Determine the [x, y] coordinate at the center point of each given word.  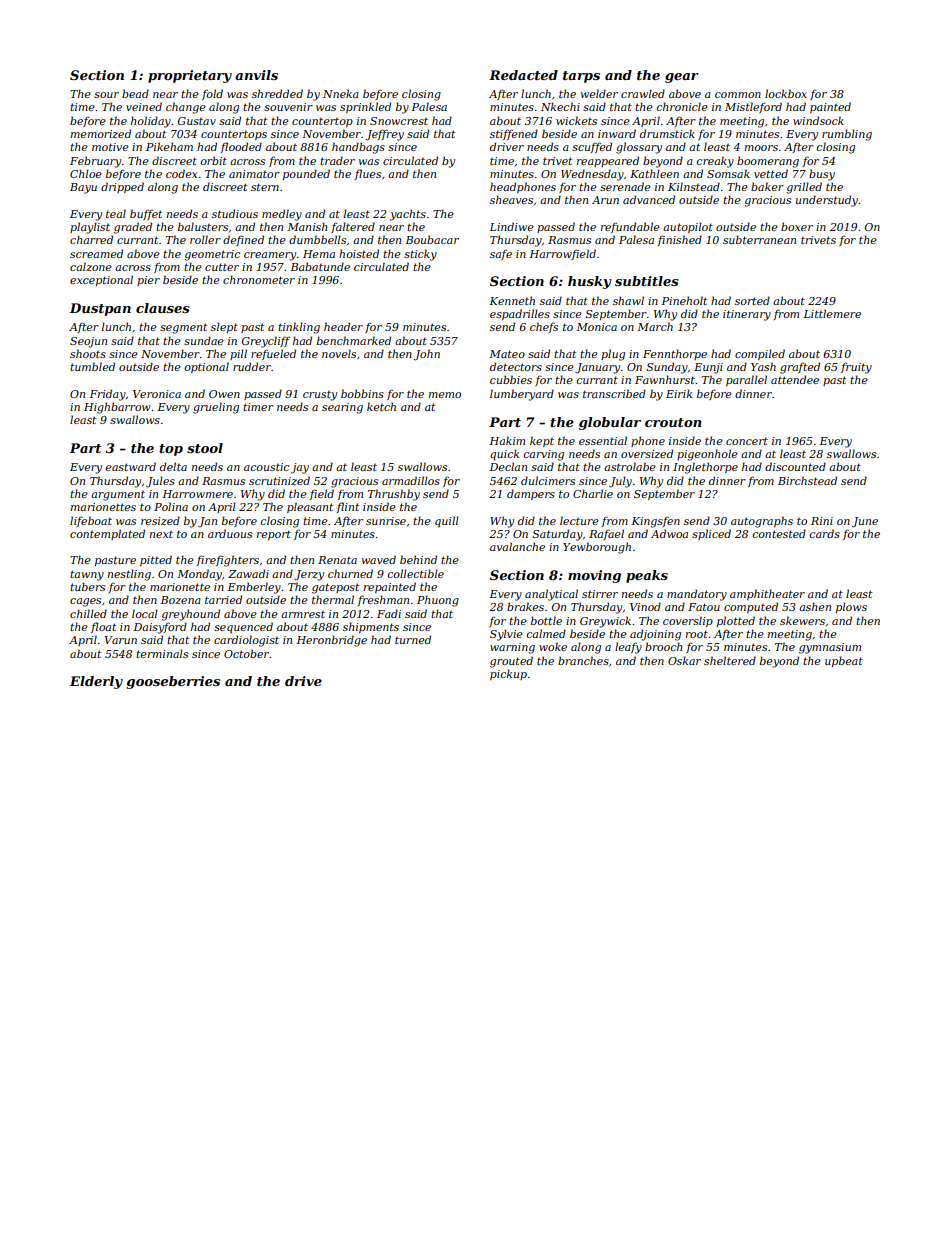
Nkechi [560, 106]
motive [110, 147]
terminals [162, 653]
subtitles [647, 281]
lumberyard [522, 395]
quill [447, 522]
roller [205, 239]
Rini [822, 521]
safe [501, 255]
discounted [795, 466]
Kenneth [512, 300]
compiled [760, 354]
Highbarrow [117, 408]
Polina [171, 506]
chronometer [259, 279]
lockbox [786, 93]
